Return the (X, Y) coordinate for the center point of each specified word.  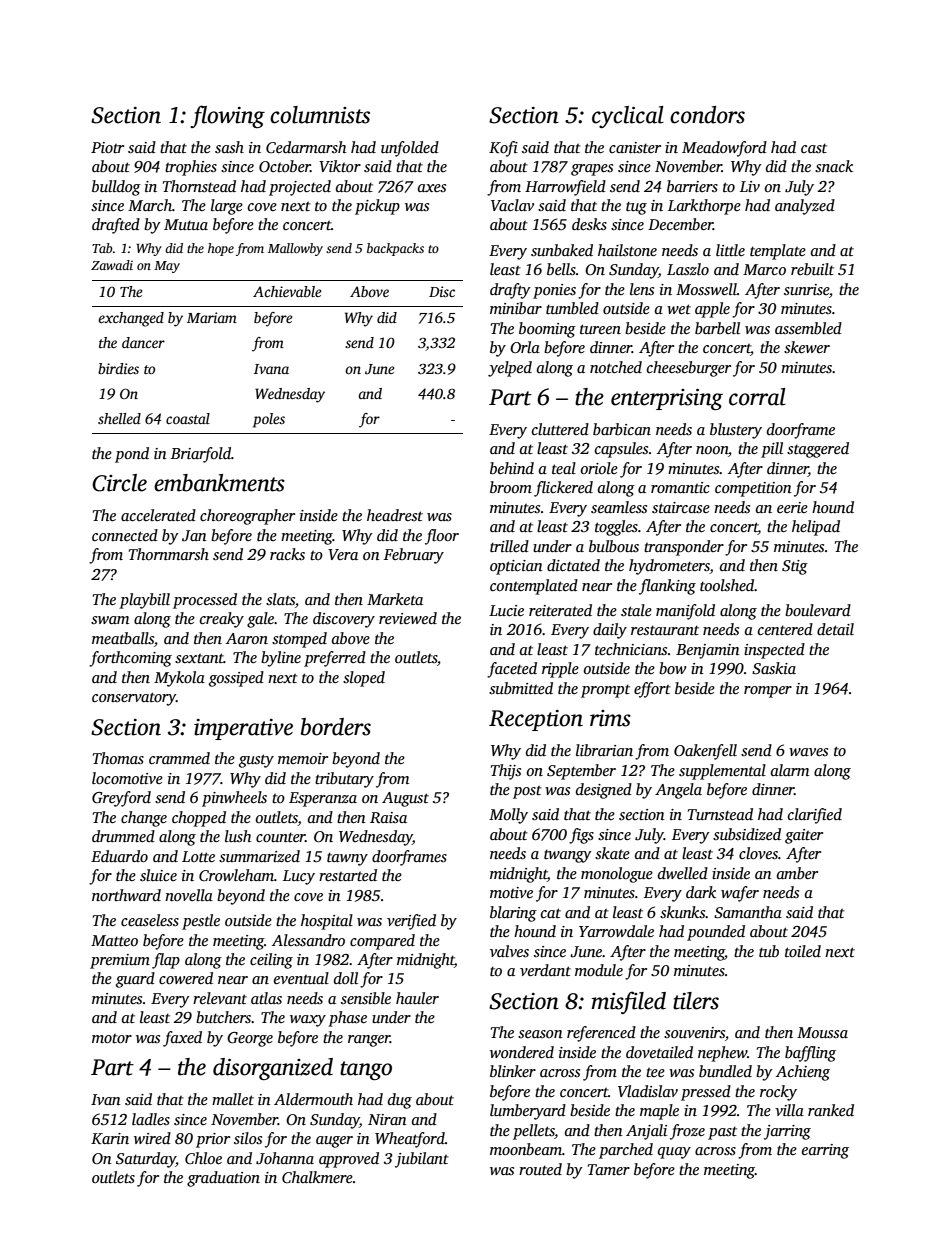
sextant (199, 658)
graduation (223, 1179)
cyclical (628, 117)
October (284, 166)
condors (707, 115)
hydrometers (669, 567)
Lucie (506, 610)
